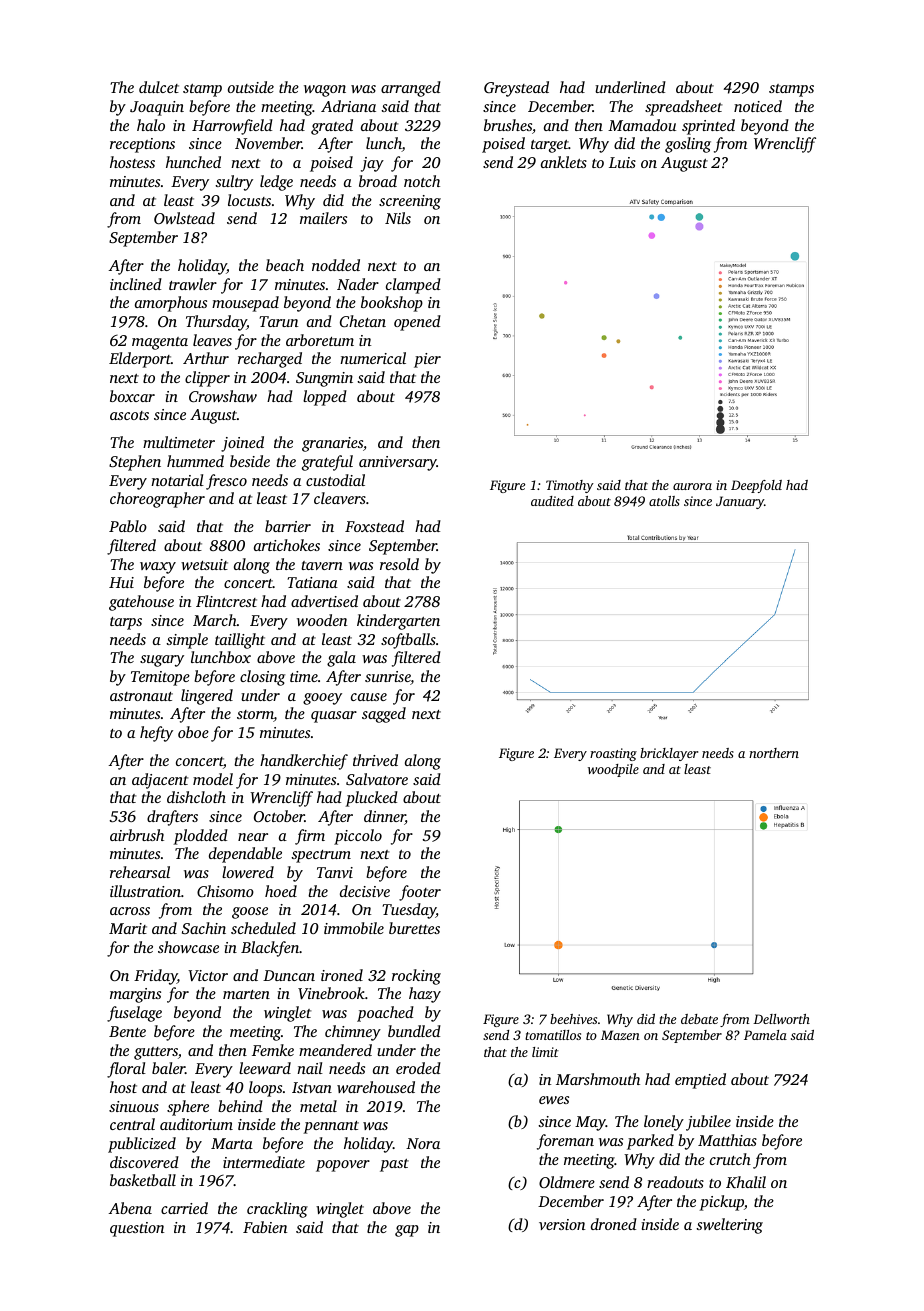 The image size is (924, 1311). Describe the element at coordinates (758, 106) in the image. I see `noticed` at that location.
